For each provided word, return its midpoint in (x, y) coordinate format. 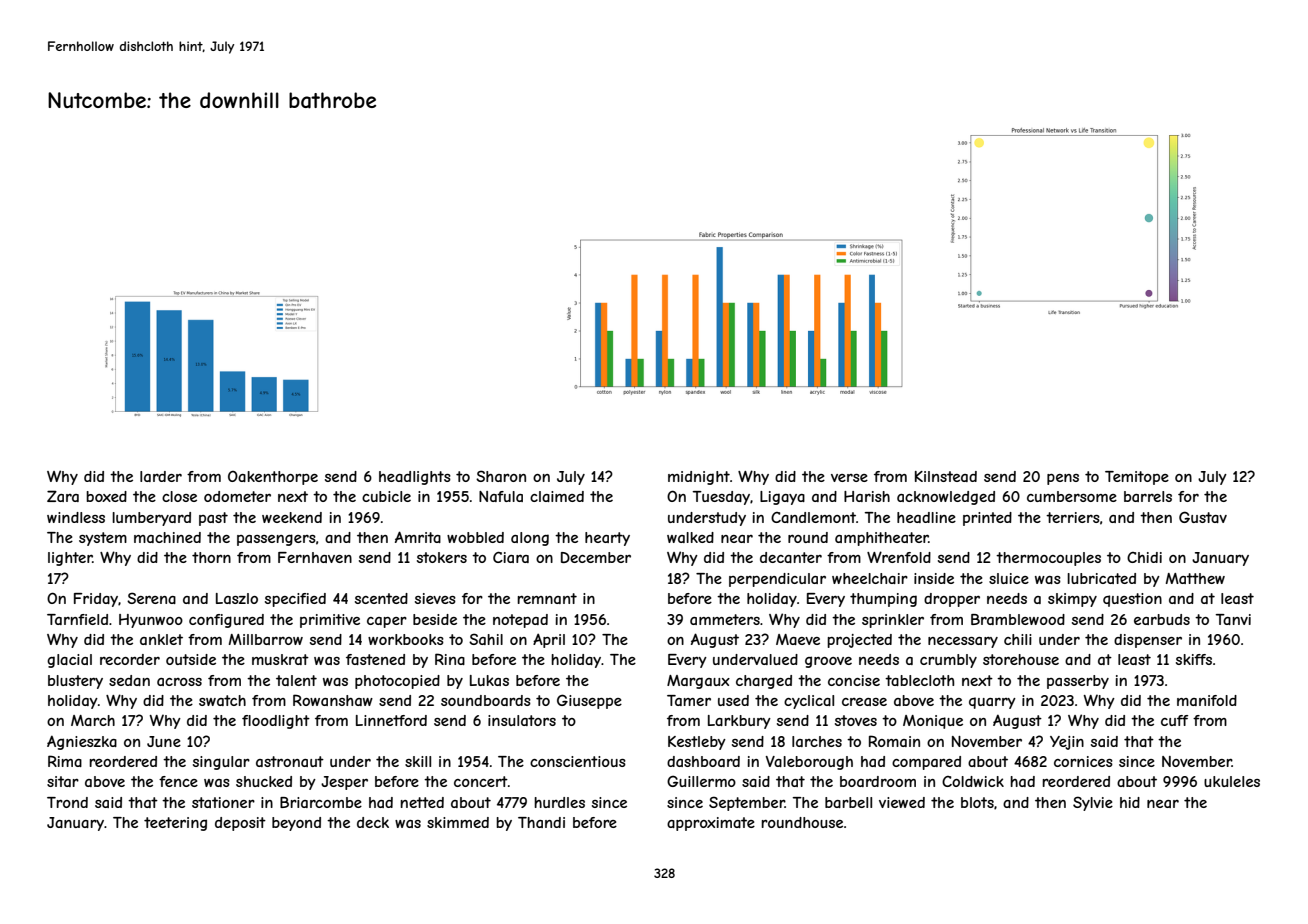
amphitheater (882, 539)
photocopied (397, 682)
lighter (70, 559)
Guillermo (701, 781)
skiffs (1194, 659)
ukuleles (1232, 781)
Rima (65, 761)
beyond (296, 824)
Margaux (698, 682)
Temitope (1137, 478)
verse (849, 478)
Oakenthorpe (273, 478)
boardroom (878, 781)
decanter (791, 557)
